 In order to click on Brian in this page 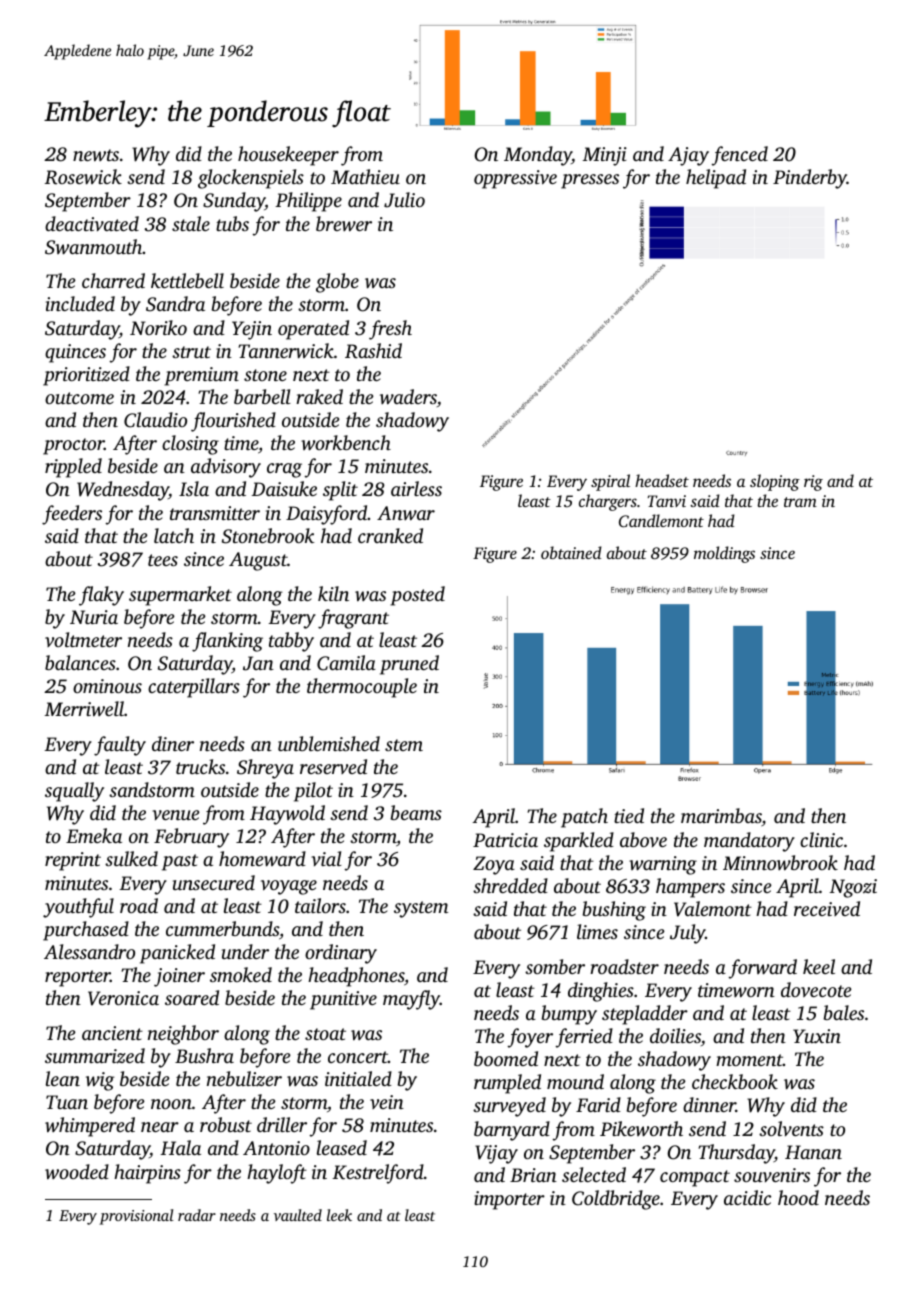, I will do `click(533, 1175)`.
